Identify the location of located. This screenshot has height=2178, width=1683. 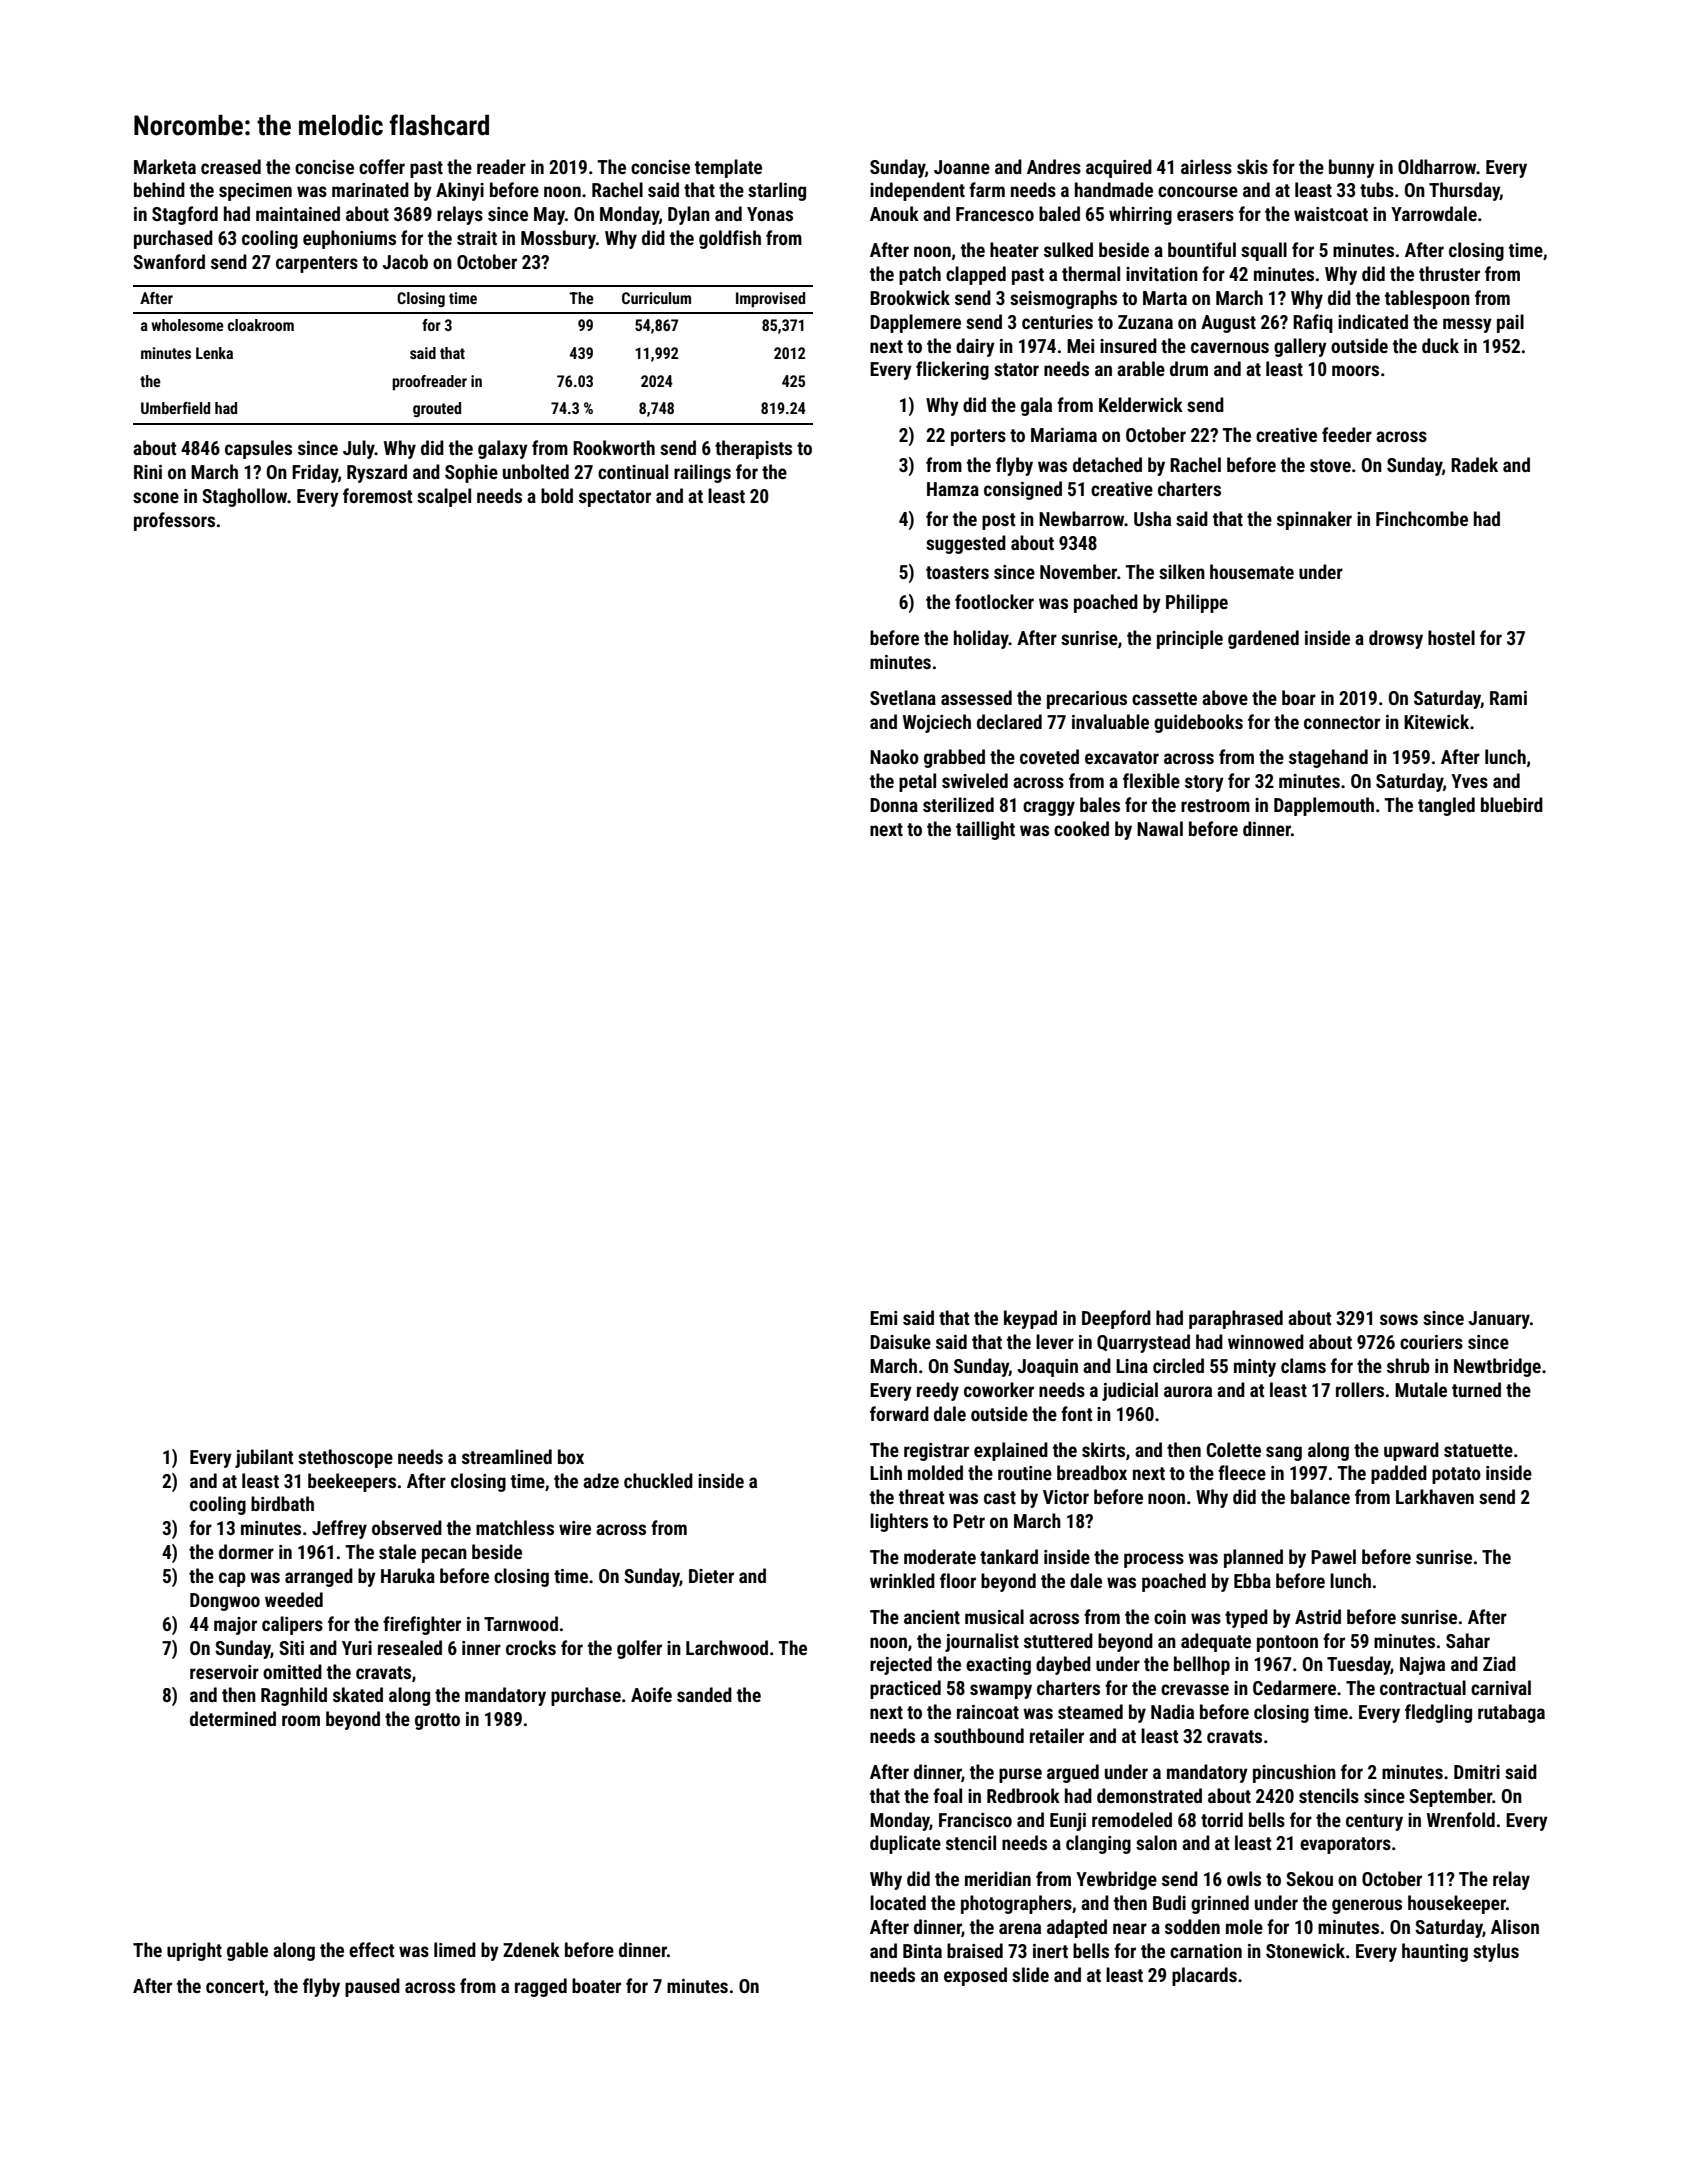
(898, 1902).
